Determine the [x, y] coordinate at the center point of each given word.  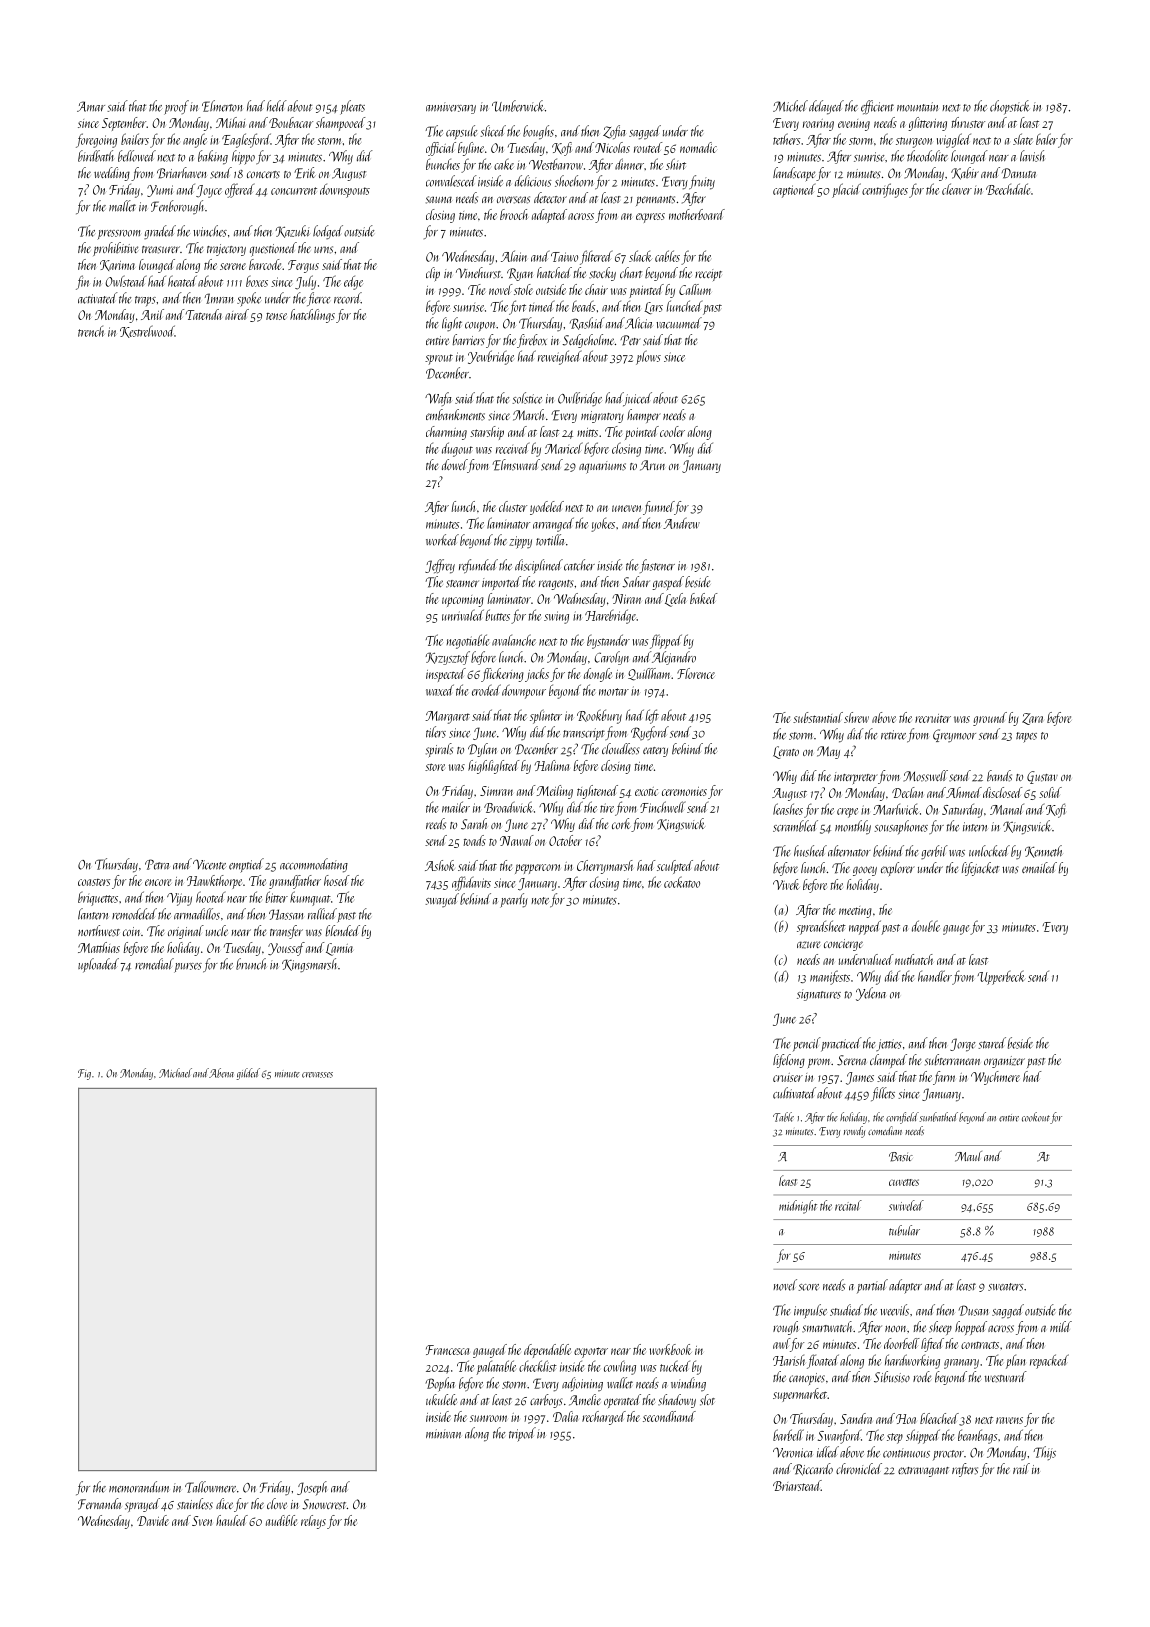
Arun [652, 465]
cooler [672, 431]
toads [474, 840]
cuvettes [904, 1182]
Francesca [447, 1350]
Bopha [440, 1384]
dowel [454, 464]
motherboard [697, 214]
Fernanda [99, 1504]
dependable [547, 1351]
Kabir [965, 173]
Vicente [209, 864]
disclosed [1002, 792]
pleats [352, 107]
